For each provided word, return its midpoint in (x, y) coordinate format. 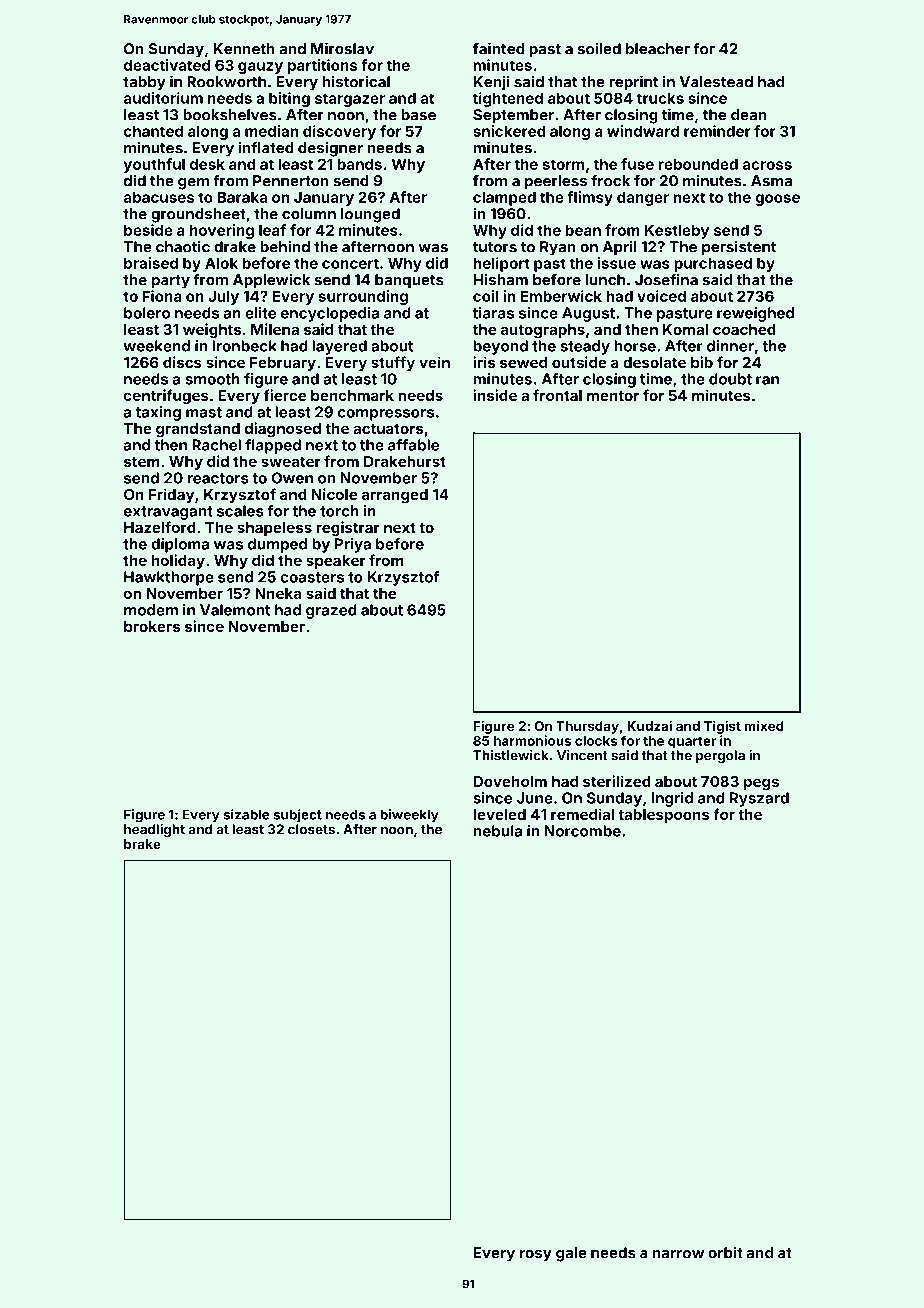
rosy (536, 1256)
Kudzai (649, 725)
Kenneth (244, 49)
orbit (725, 1252)
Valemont (235, 610)
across (767, 165)
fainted (499, 48)
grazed (331, 611)
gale (571, 1254)
